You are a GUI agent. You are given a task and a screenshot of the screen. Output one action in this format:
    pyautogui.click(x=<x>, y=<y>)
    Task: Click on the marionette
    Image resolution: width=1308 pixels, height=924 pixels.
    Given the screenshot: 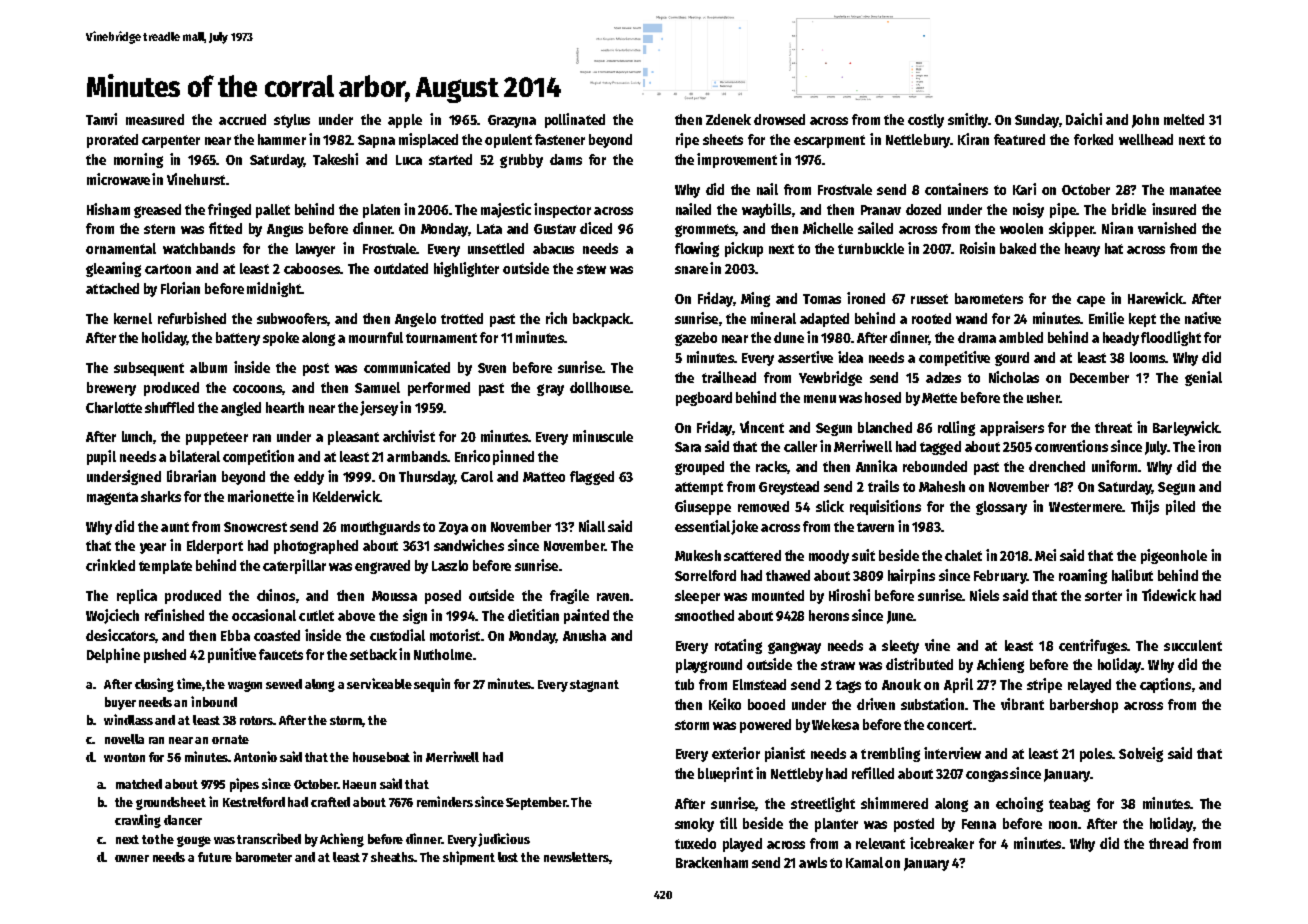 What is the action you would take?
    pyautogui.click(x=261, y=496)
